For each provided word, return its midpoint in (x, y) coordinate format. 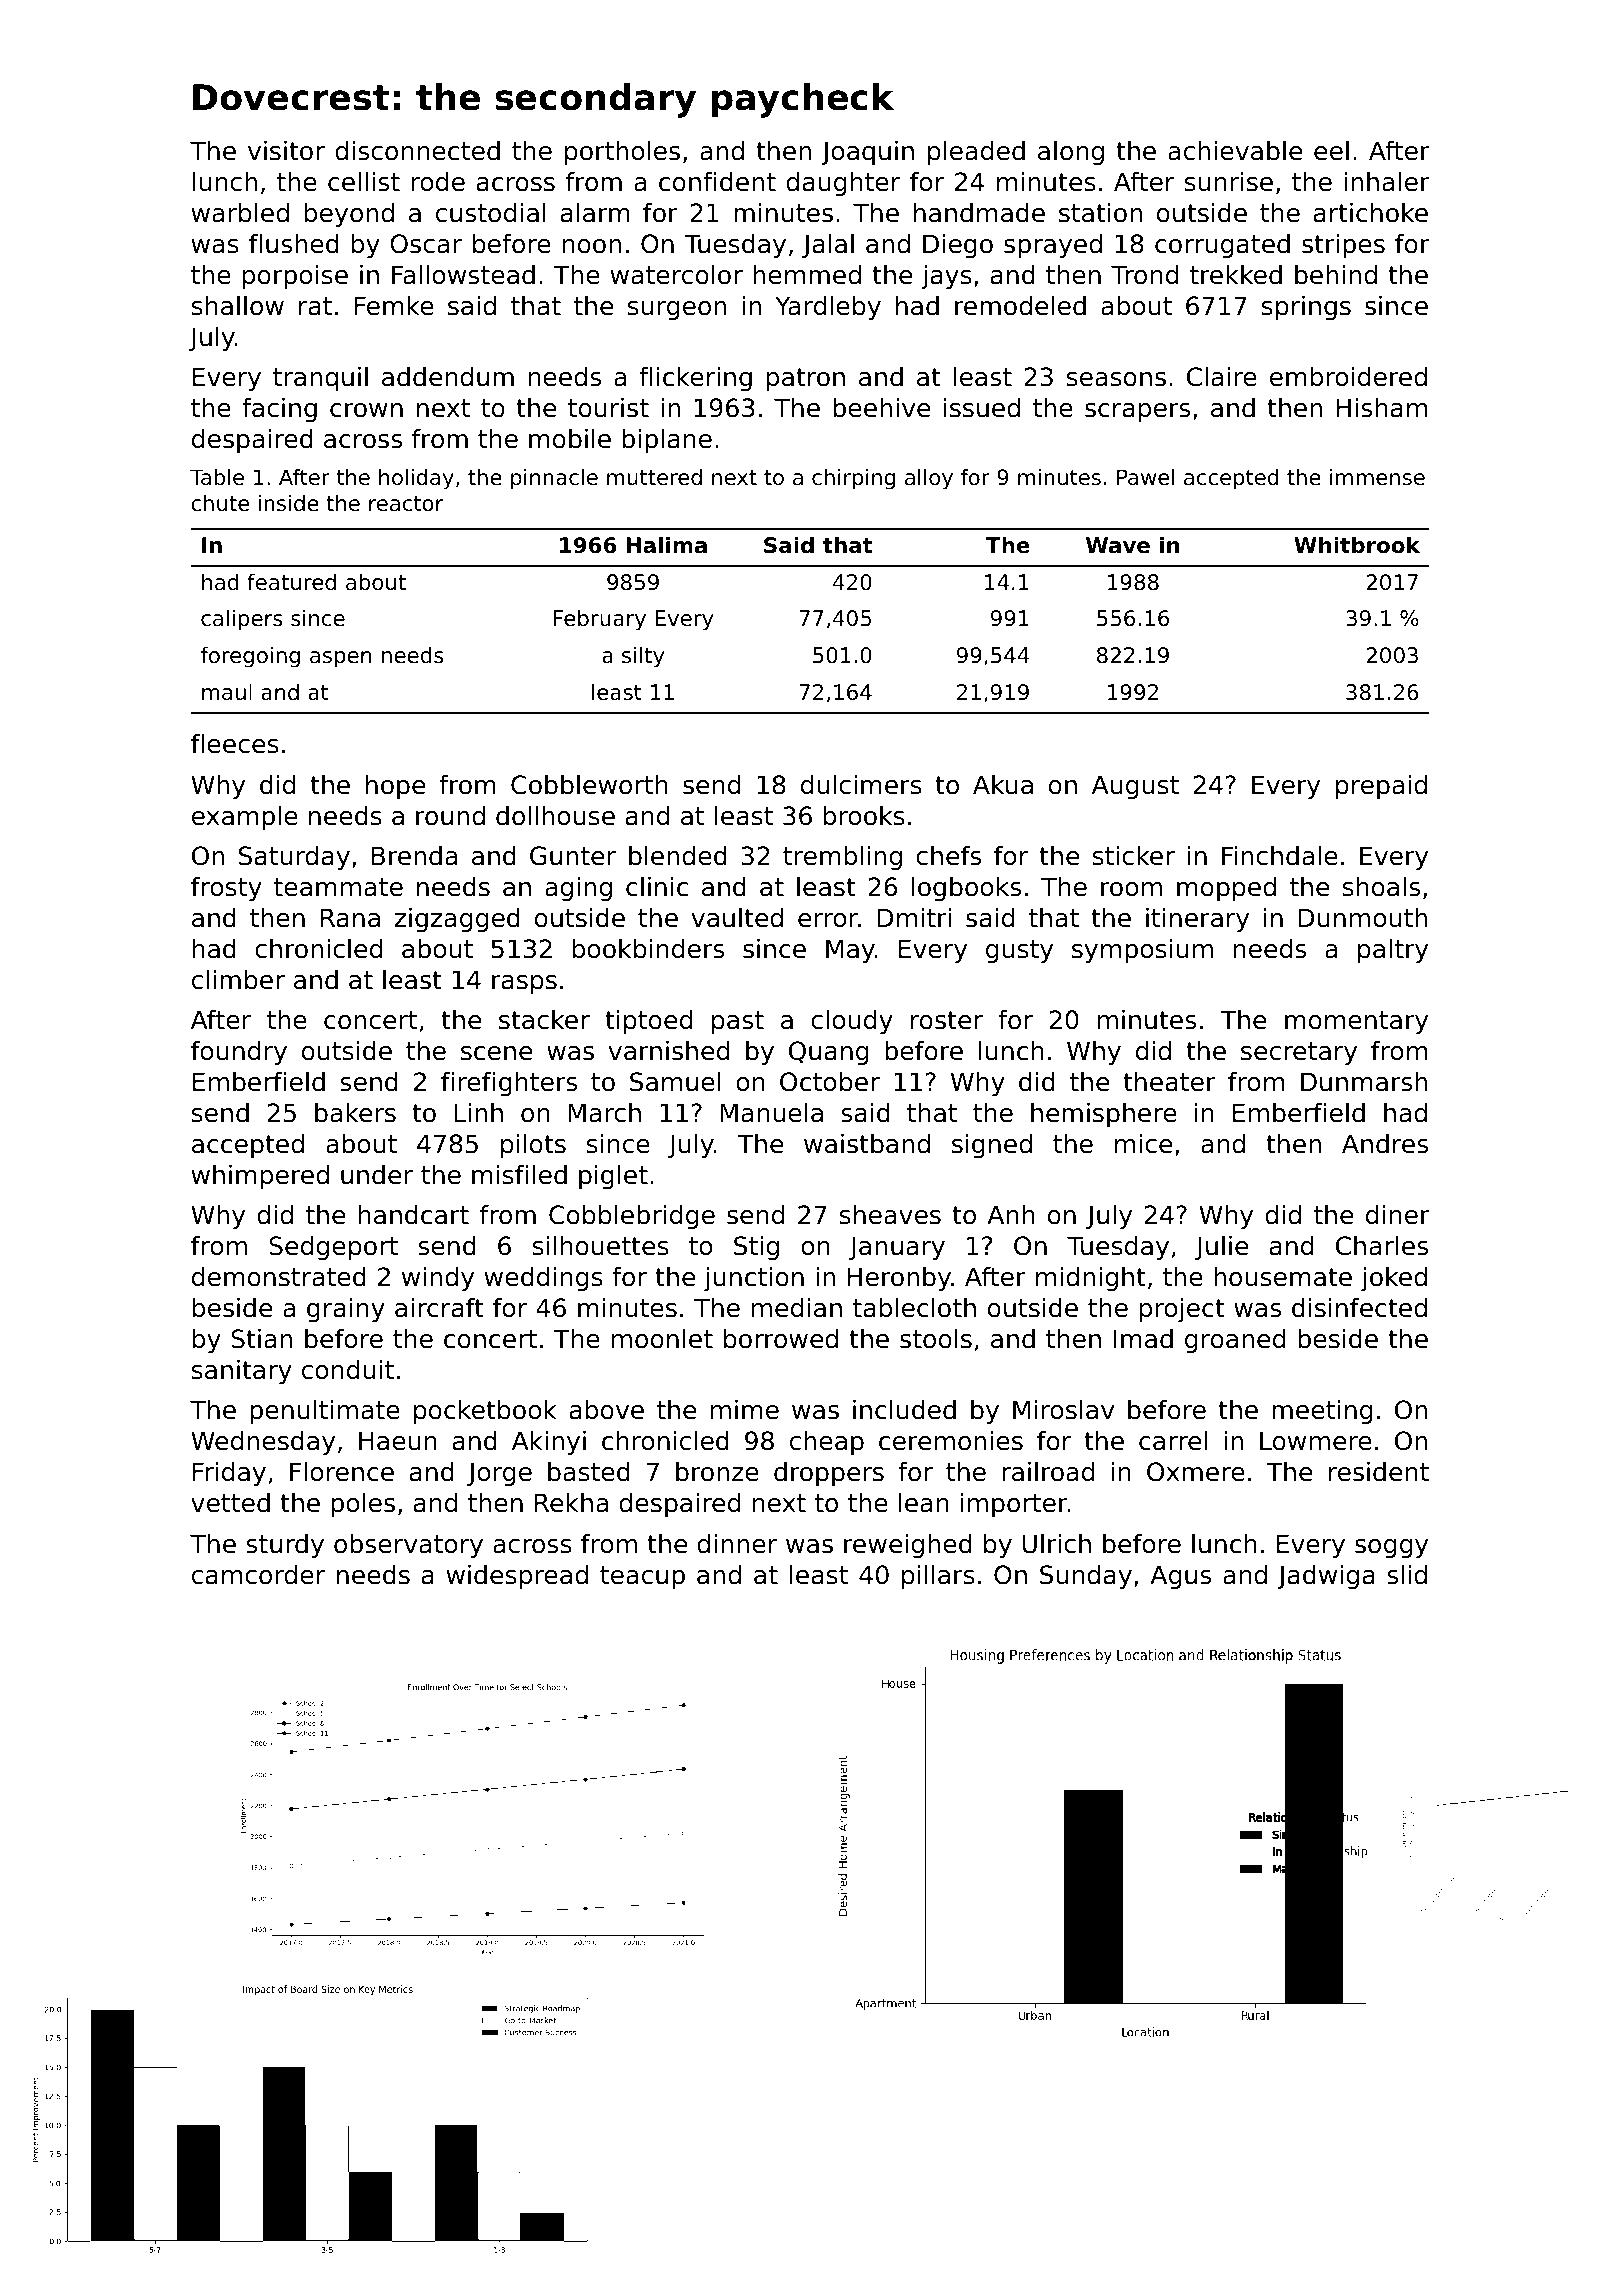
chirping (853, 479)
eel (1331, 151)
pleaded (976, 153)
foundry (239, 1053)
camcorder (258, 1575)
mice (1143, 1144)
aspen (341, 659)
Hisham (1382, 408)
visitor (286, 151)
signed (992, 1146)
